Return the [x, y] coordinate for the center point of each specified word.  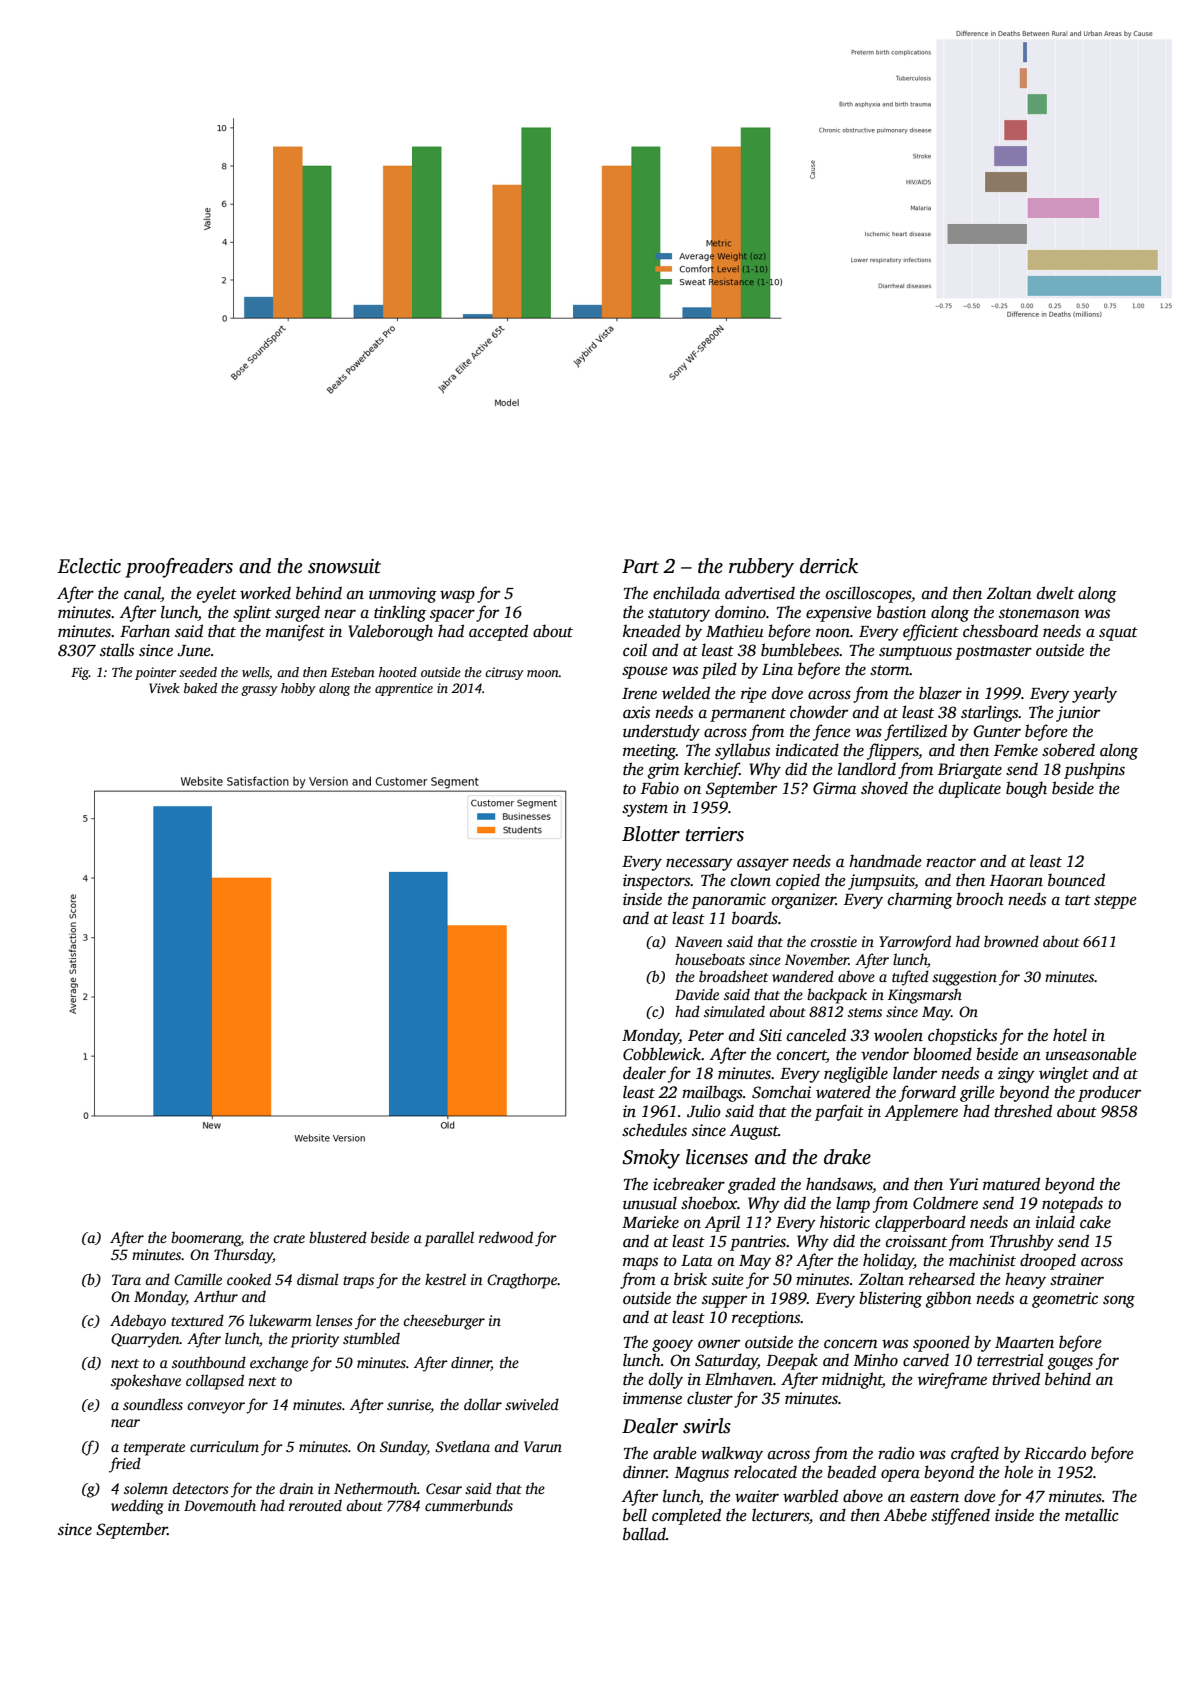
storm [890, 670]
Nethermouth [375, 1488]
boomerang [206, 1239]
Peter [706, 1035]
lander [915, 1072]
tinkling [400, 613]
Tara [126, 1279]
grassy [259, 691]
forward [927, 1093]
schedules [654, 1130]
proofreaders [179, 568]
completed [686, 1516]
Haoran [1016, 881]
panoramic [728, 901]
